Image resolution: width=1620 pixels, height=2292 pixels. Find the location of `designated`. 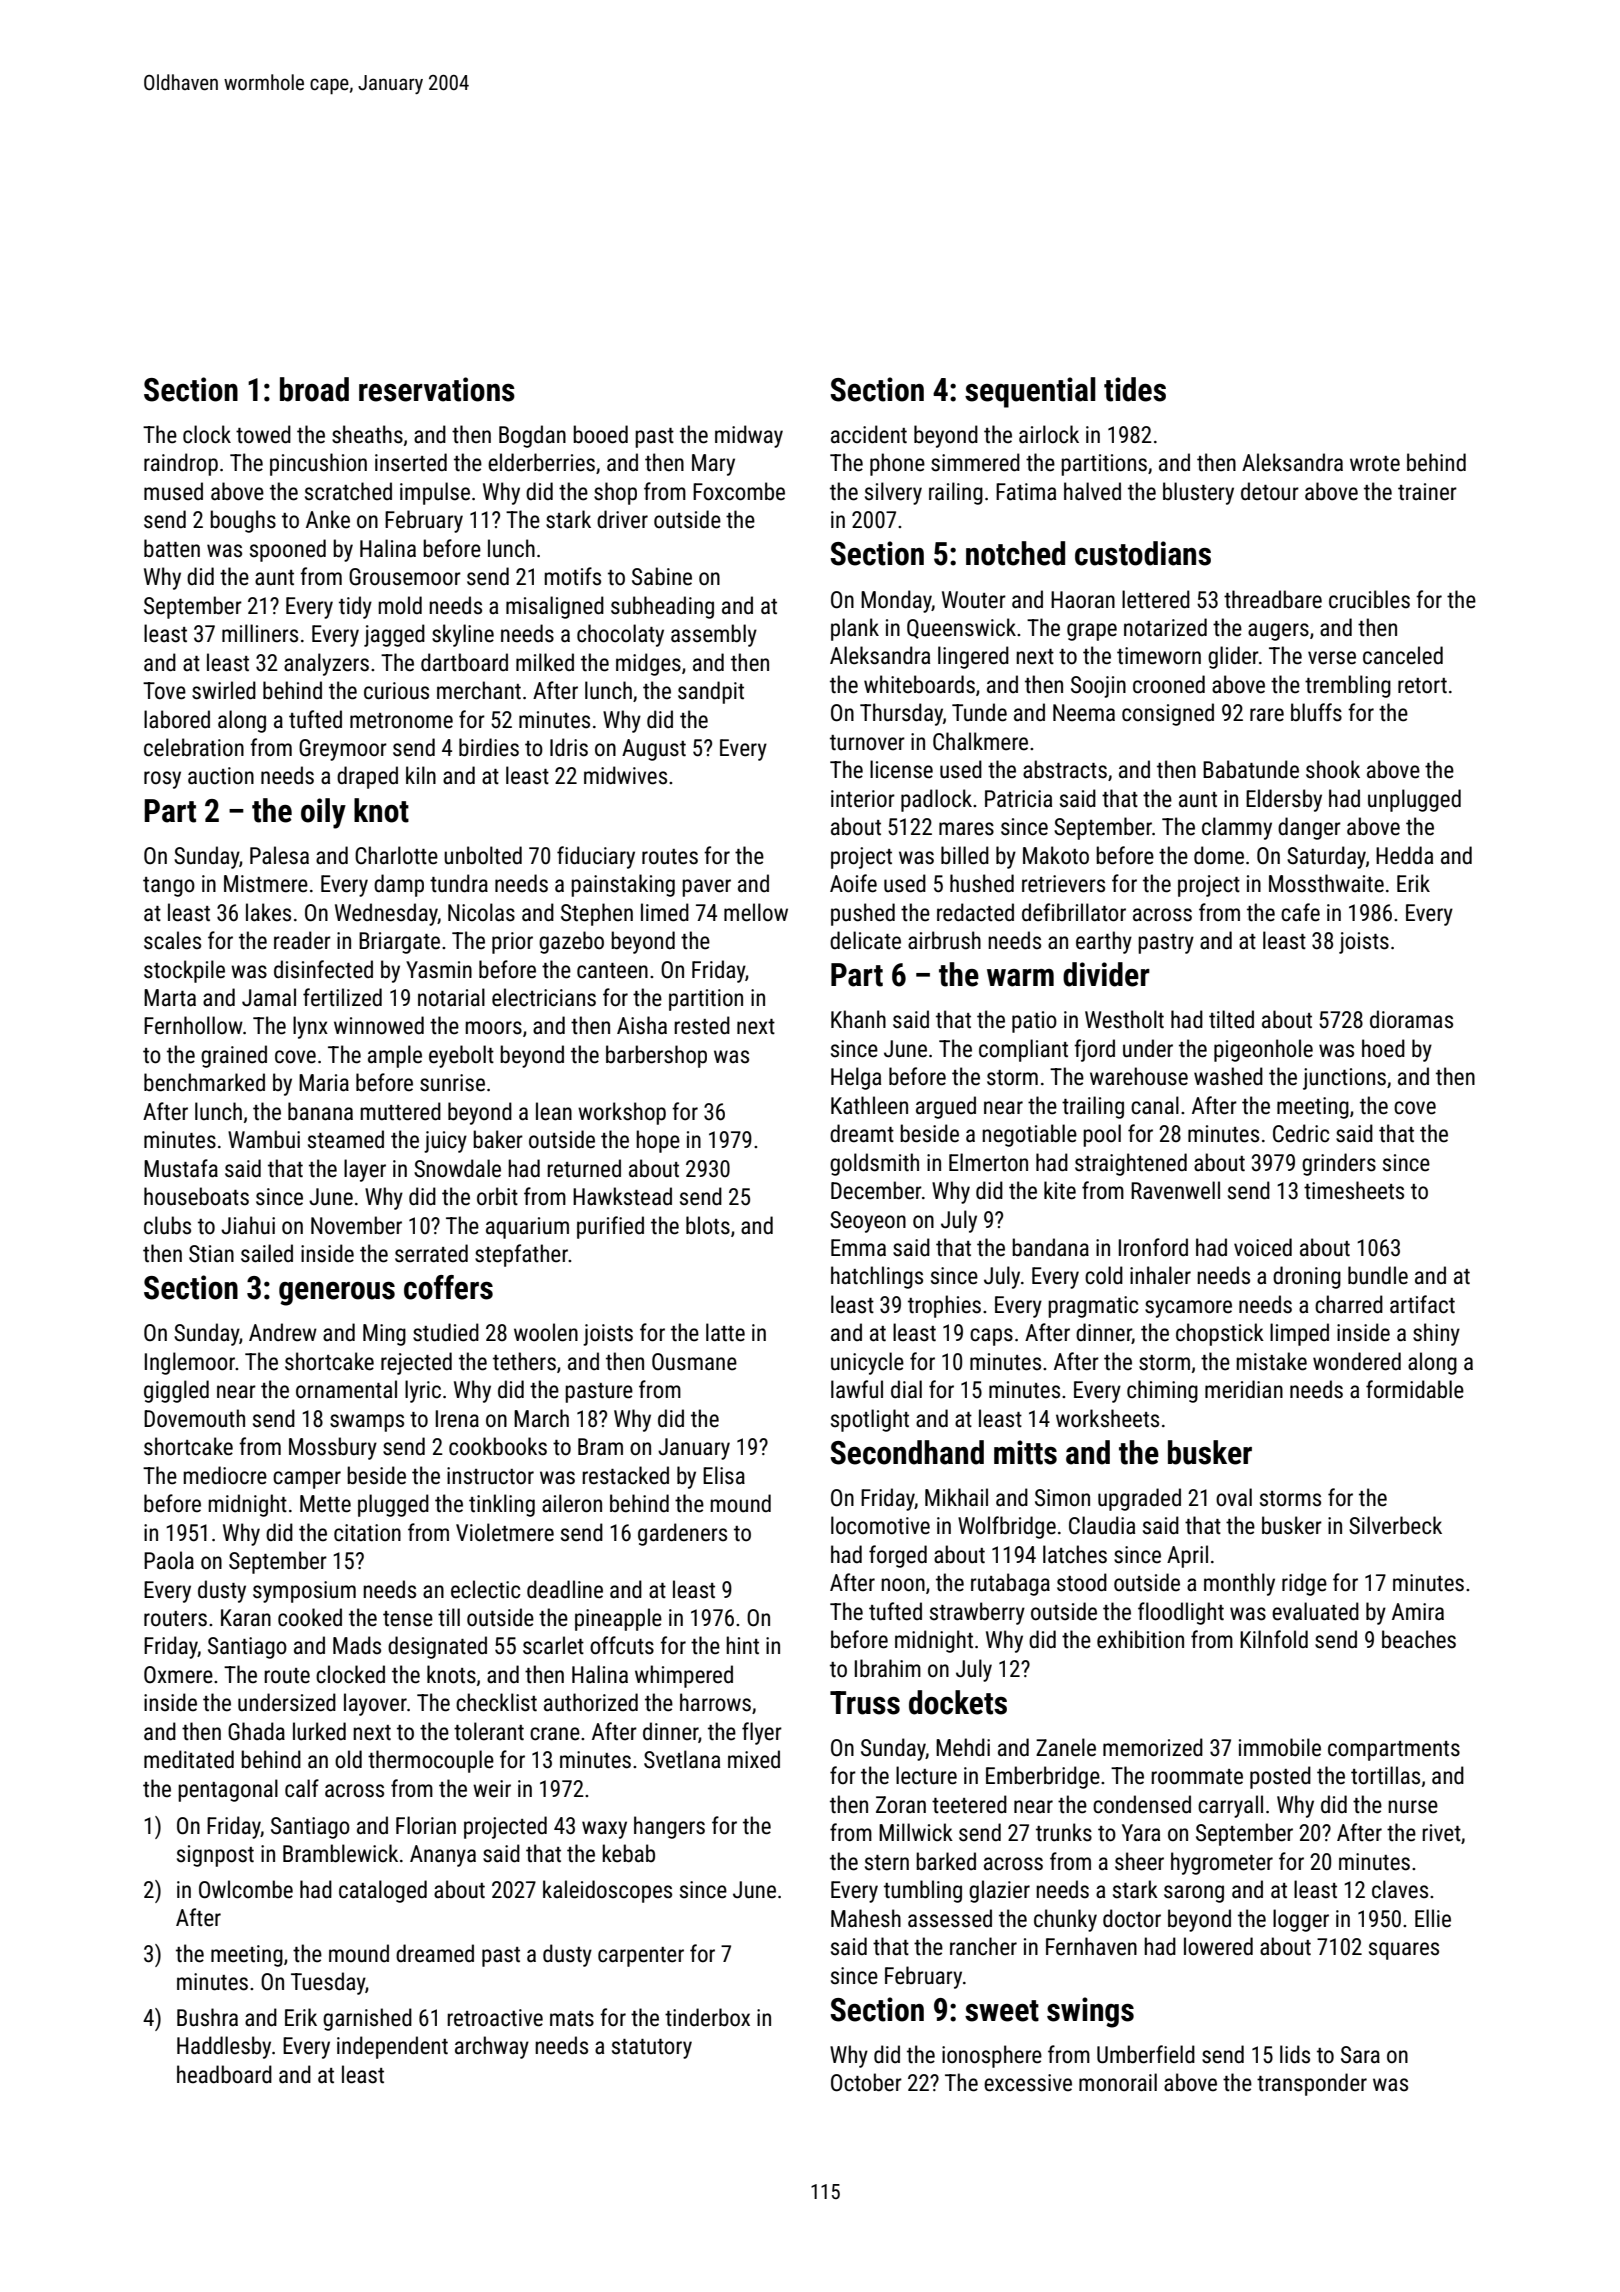

designated is located at coordinates (437, 1647).
